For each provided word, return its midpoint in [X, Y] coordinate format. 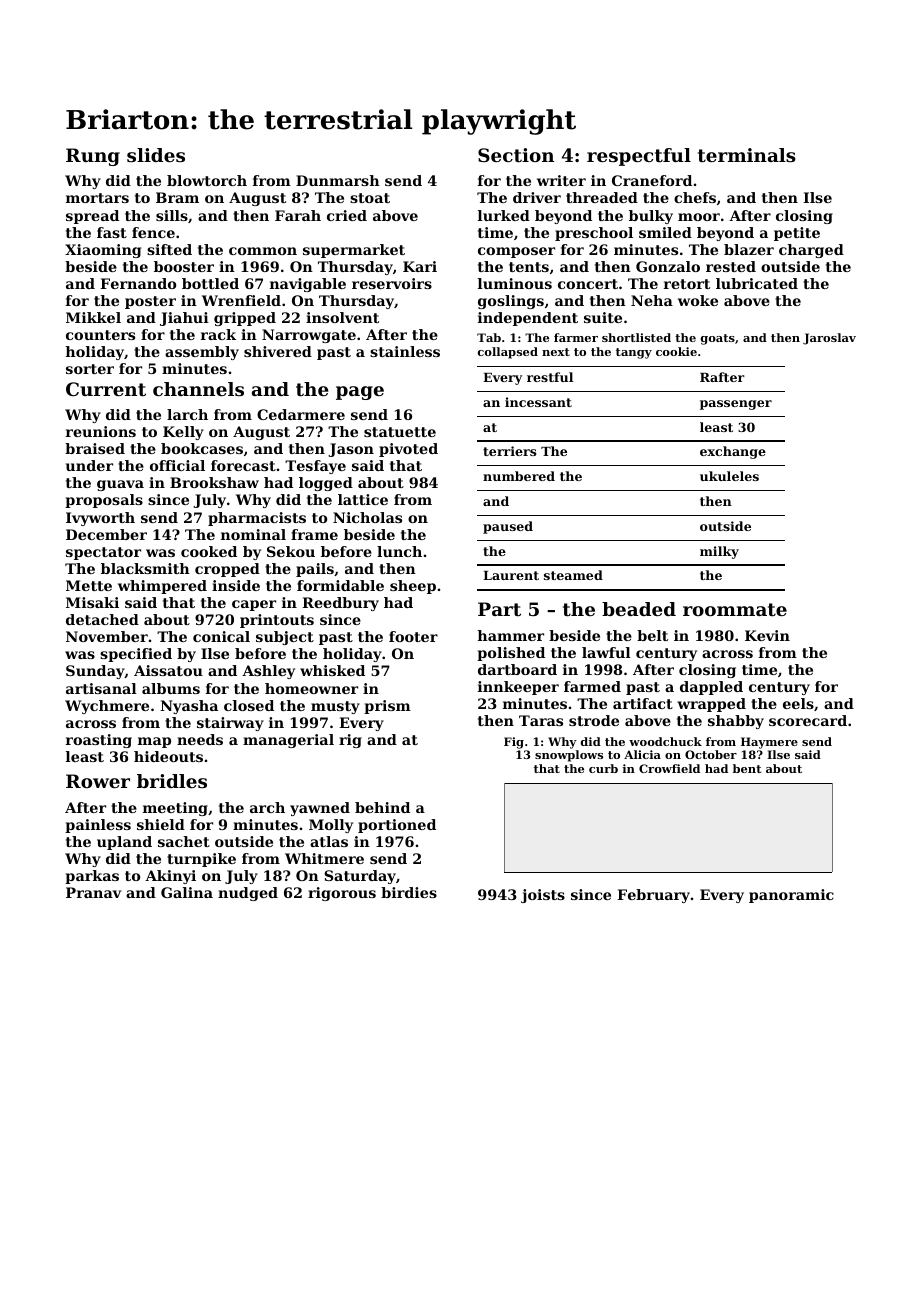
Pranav [93, 892]
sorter [90, 369]
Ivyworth [100, 519]
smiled [665, 232]
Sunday [95, 672]
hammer [510, 635]
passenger [736, 405]
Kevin [767, 635]
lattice [363, 499]
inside [236, 585]
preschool [594, 234]
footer [413, 636]
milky [719, 552]
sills [172, 215]
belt [652, 635]
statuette [400, 432]
